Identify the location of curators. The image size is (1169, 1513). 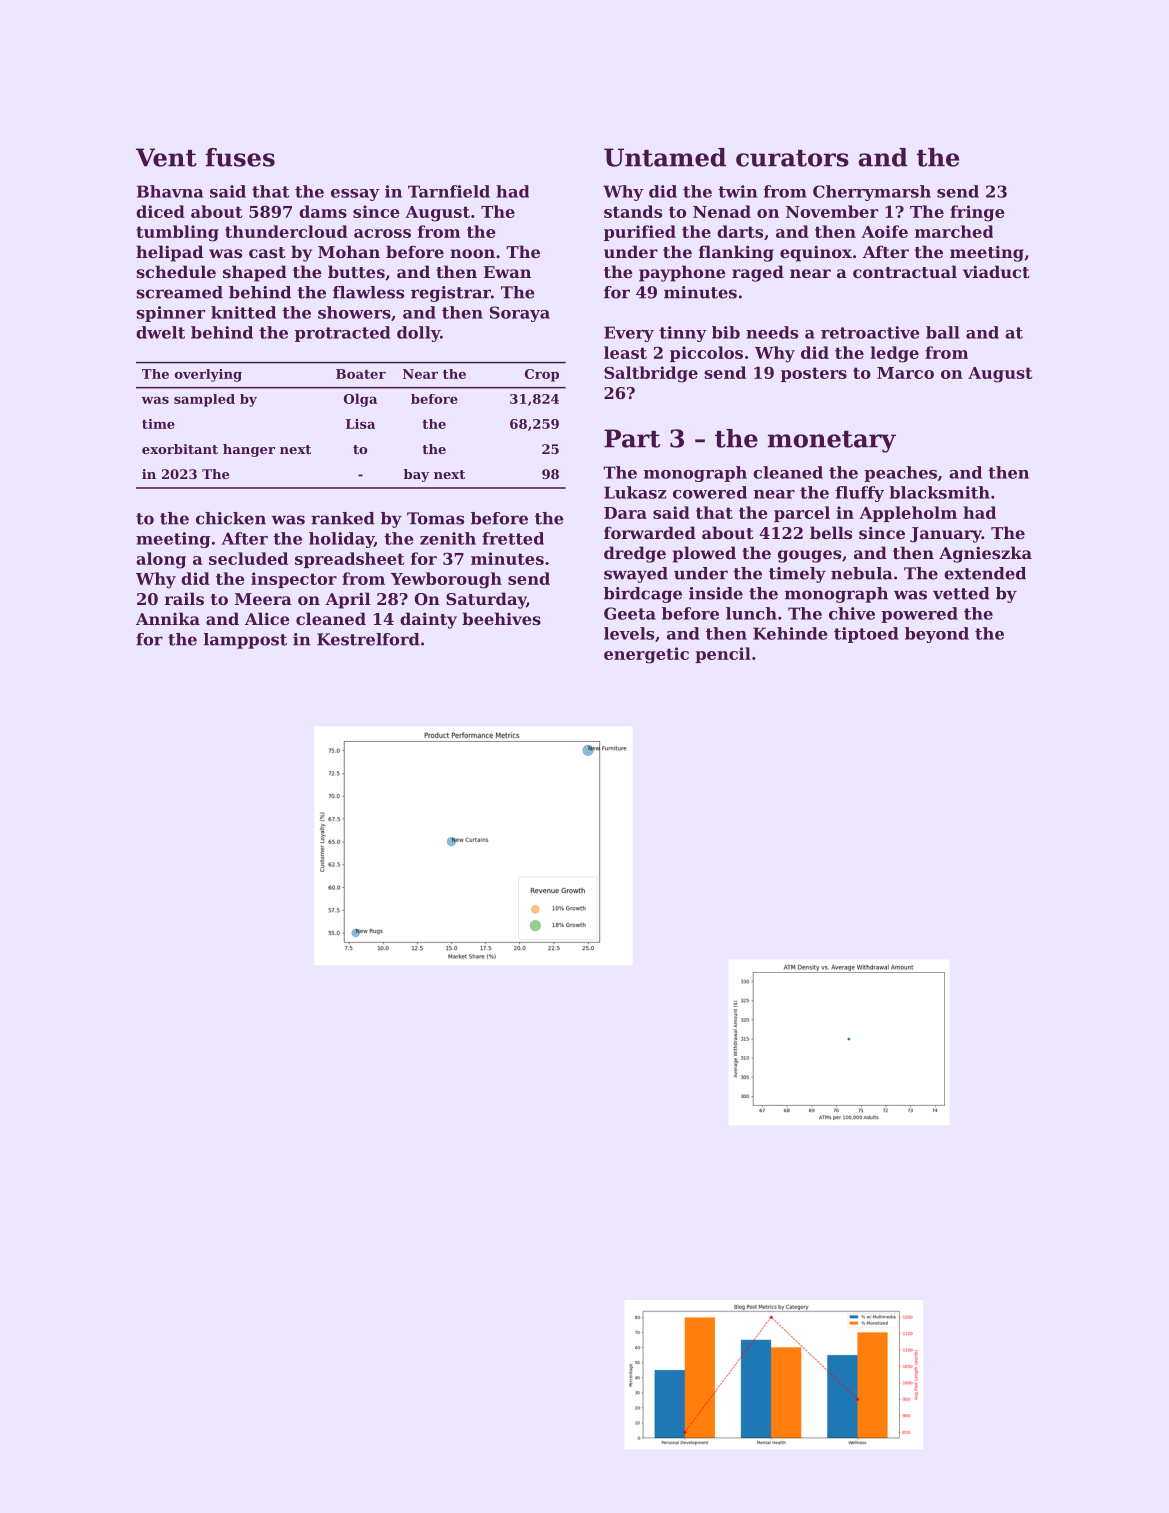
(792, 158).
